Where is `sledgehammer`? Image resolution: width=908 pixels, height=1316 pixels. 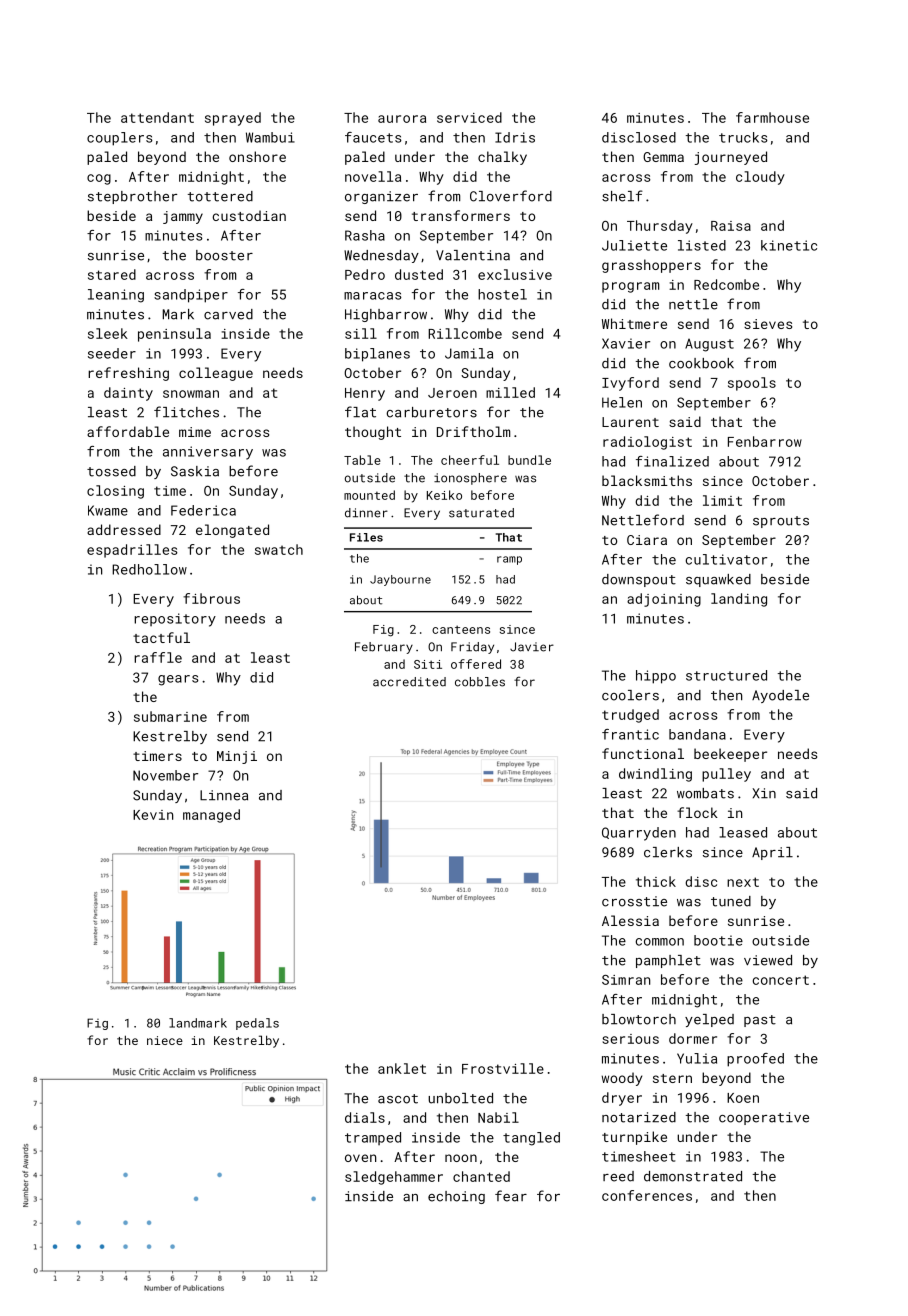
sledgehammer is located at coordinates (394, 1178).
